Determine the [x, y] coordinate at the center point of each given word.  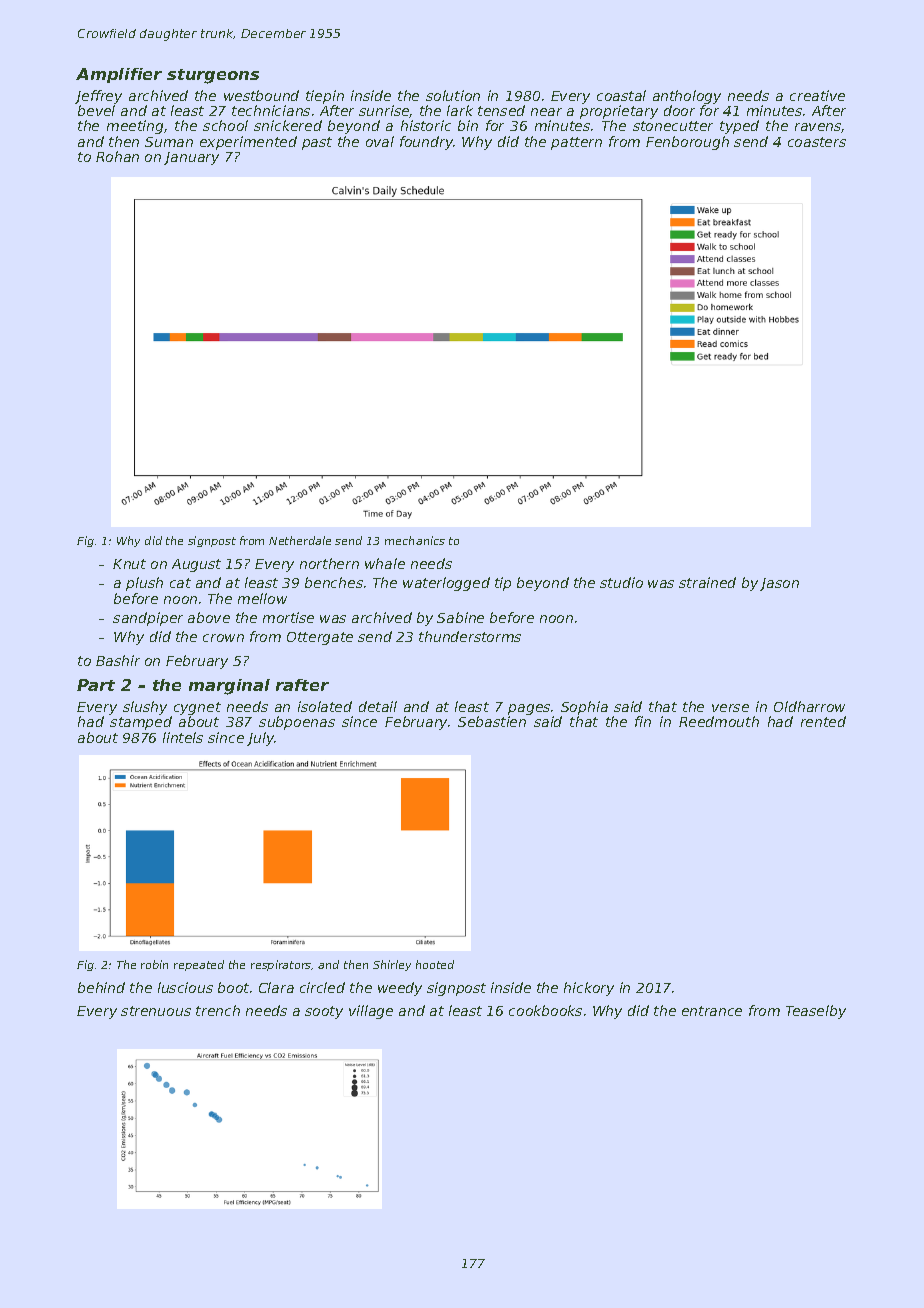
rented [823, 721]
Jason [779, 584]
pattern [576, 143]
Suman [169, 142]
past [317, 143]
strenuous [156, 1011]
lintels [183, 737]
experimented [248, 143]
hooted [435, 964]
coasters [817, 142]
